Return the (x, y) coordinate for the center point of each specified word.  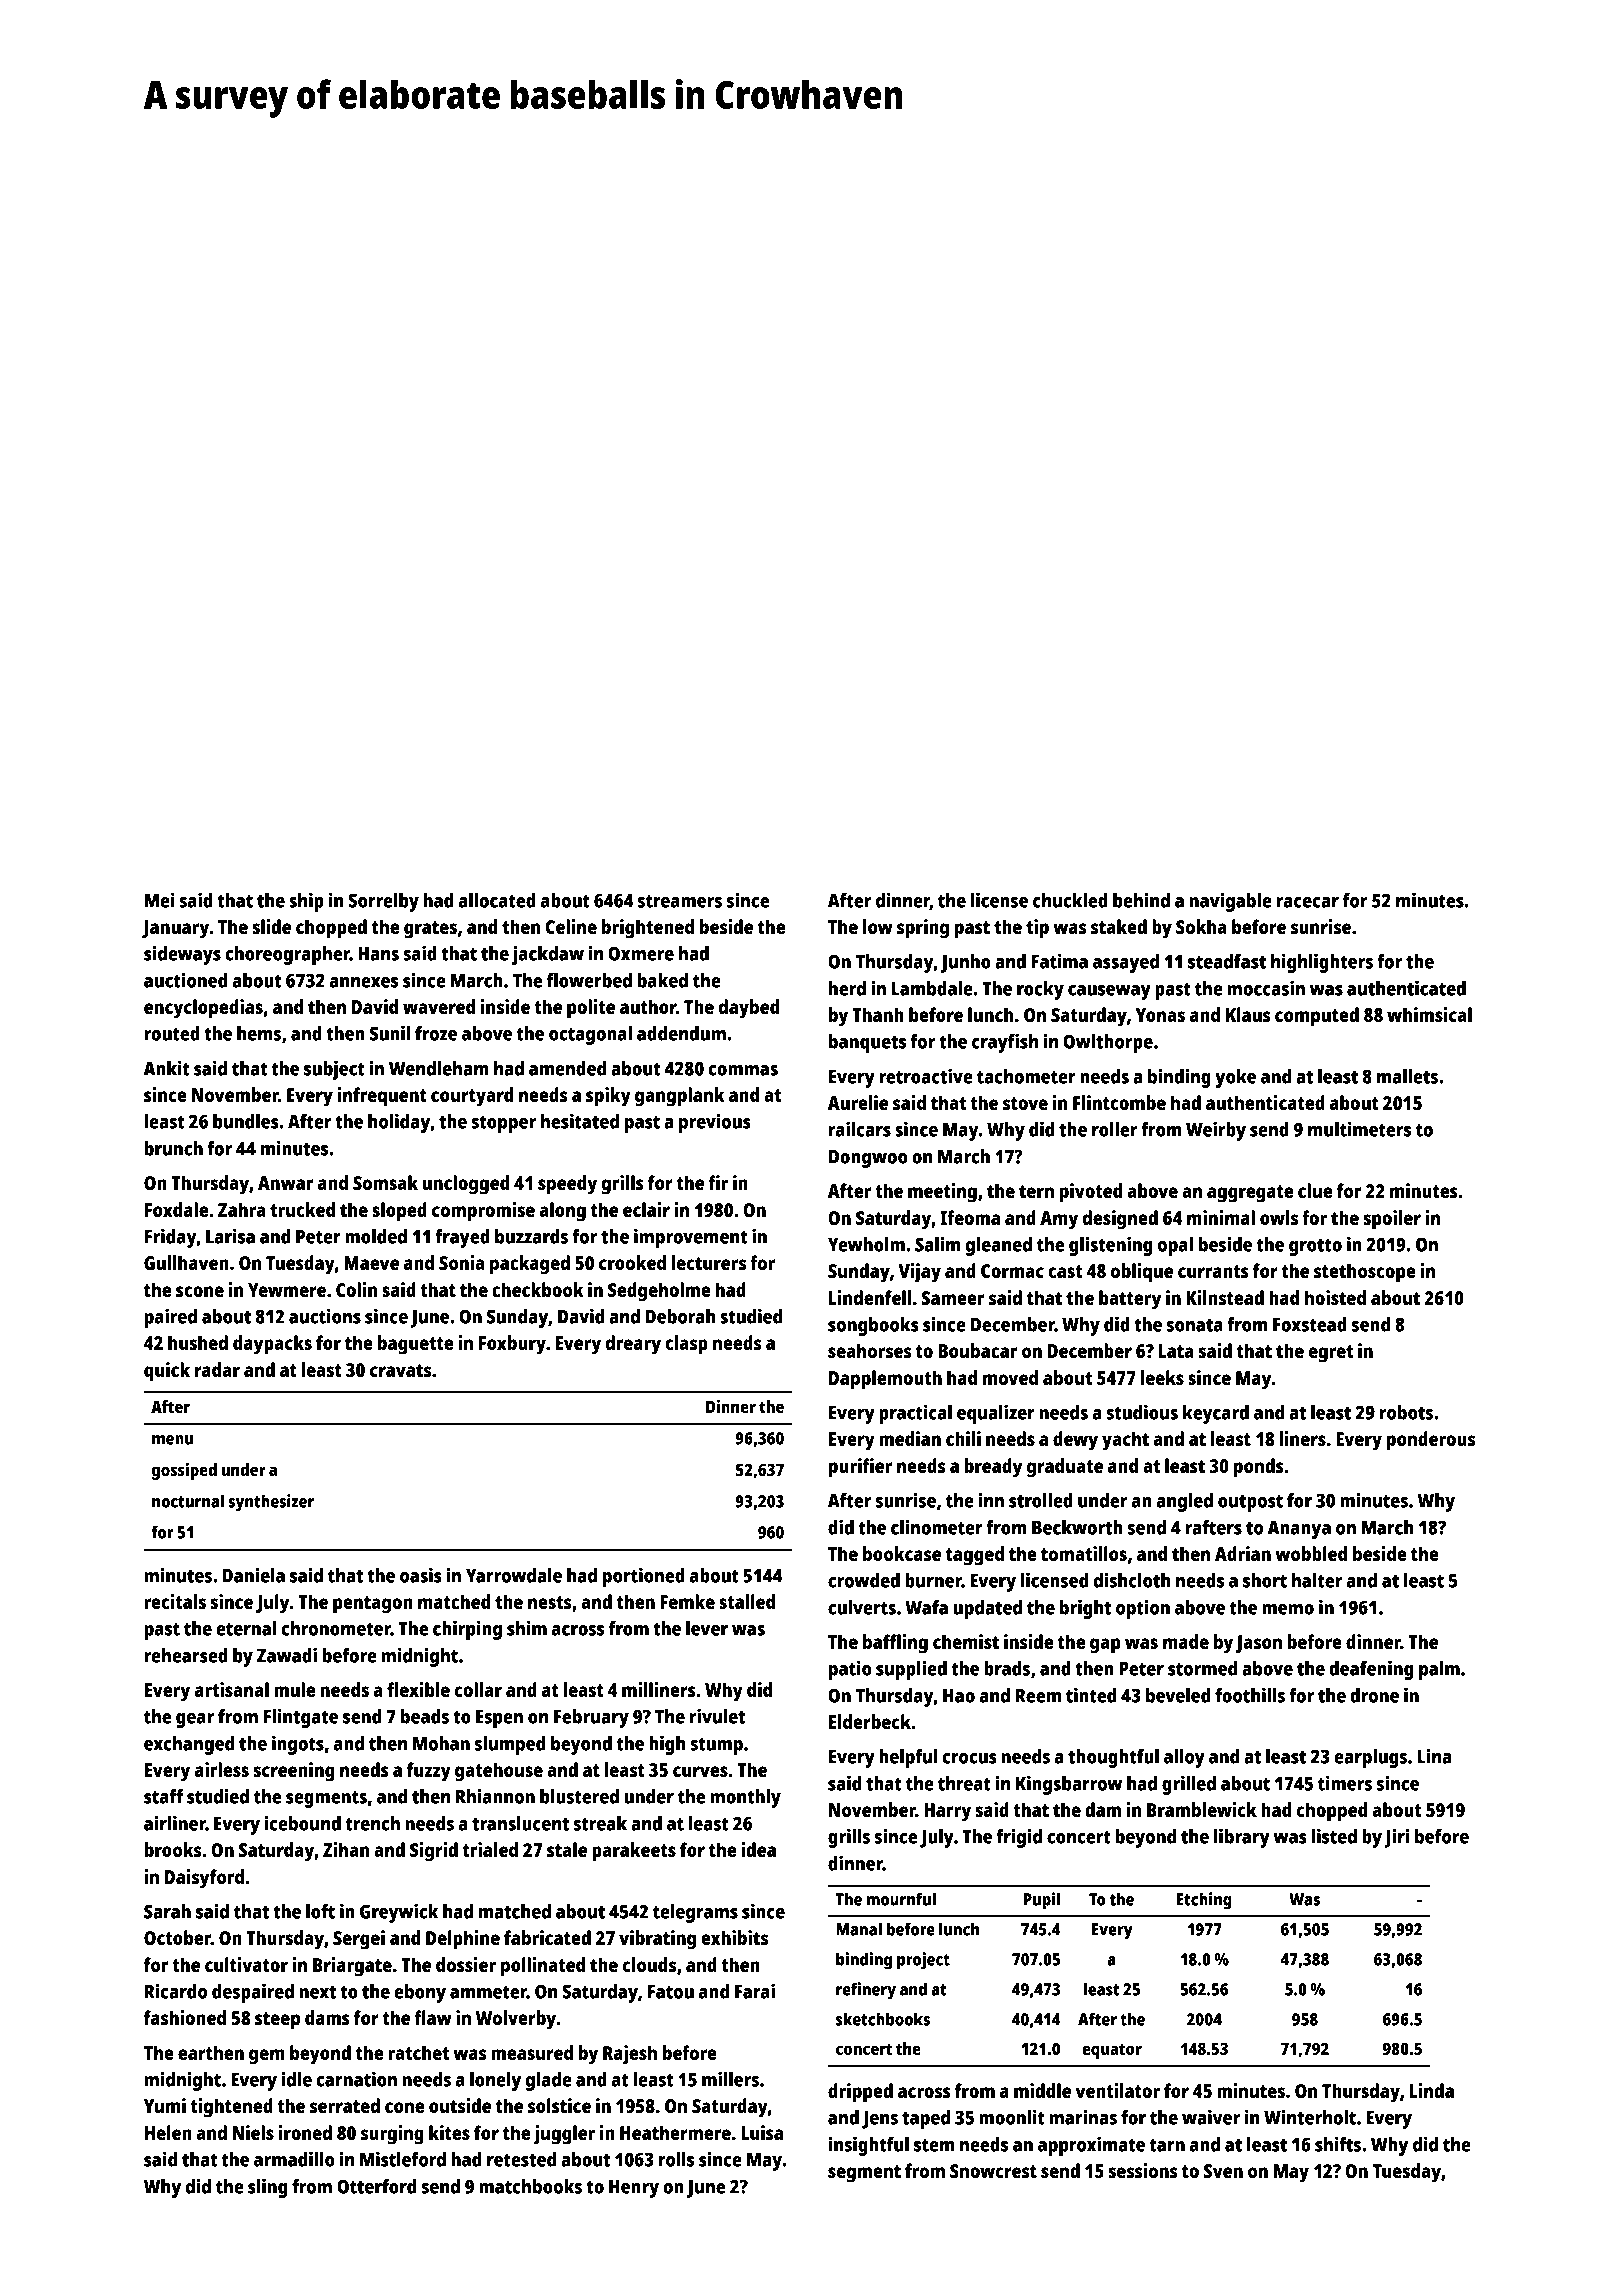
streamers (680, 901)
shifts (1338, 2144)
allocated (497, 900)
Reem (1038, 1696)
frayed (462, 1238)
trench (372, 1823)
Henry (634, 2189)
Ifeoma (970, 1217)
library (1242, 1838)
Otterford (377, 2186)
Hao (959, 1696)
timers (1345, 1783)
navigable (1230, 902)
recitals (175, 1601)
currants (1213, 1271)
